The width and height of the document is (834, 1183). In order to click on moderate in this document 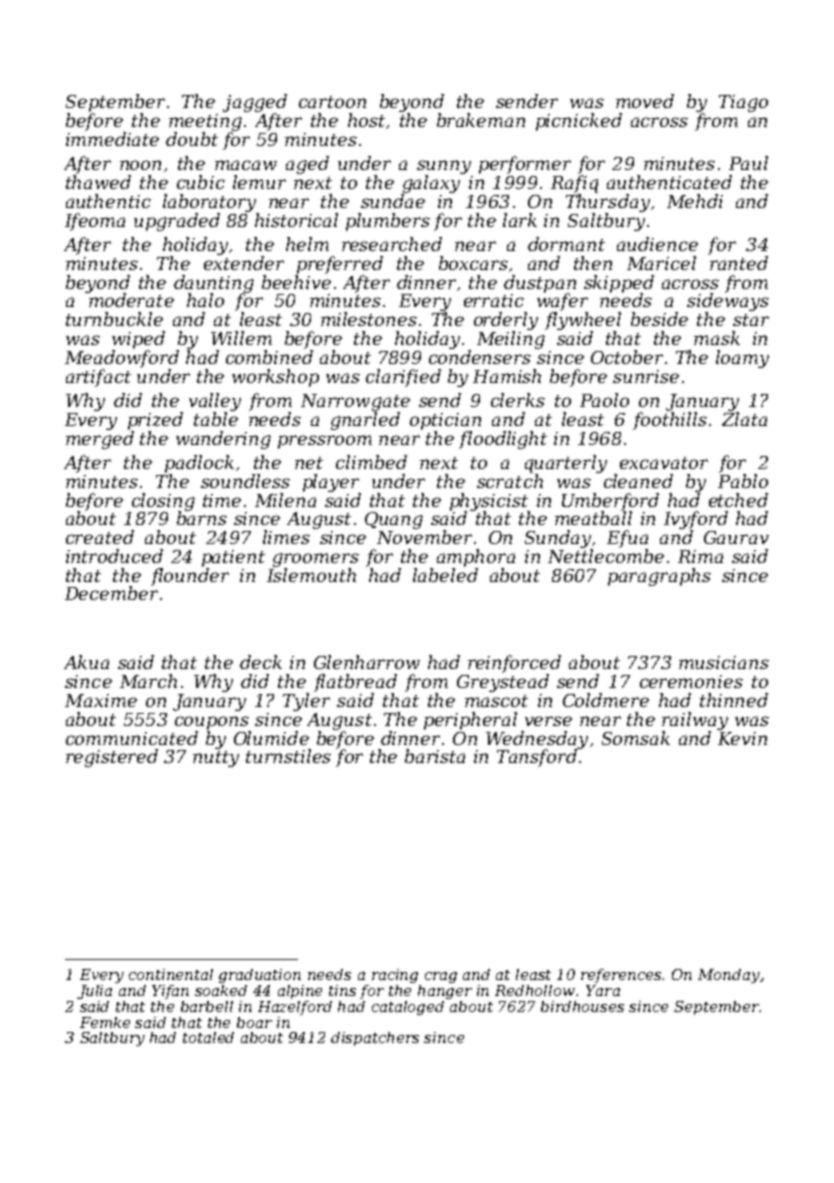, I will do `click(131, 300)`.
